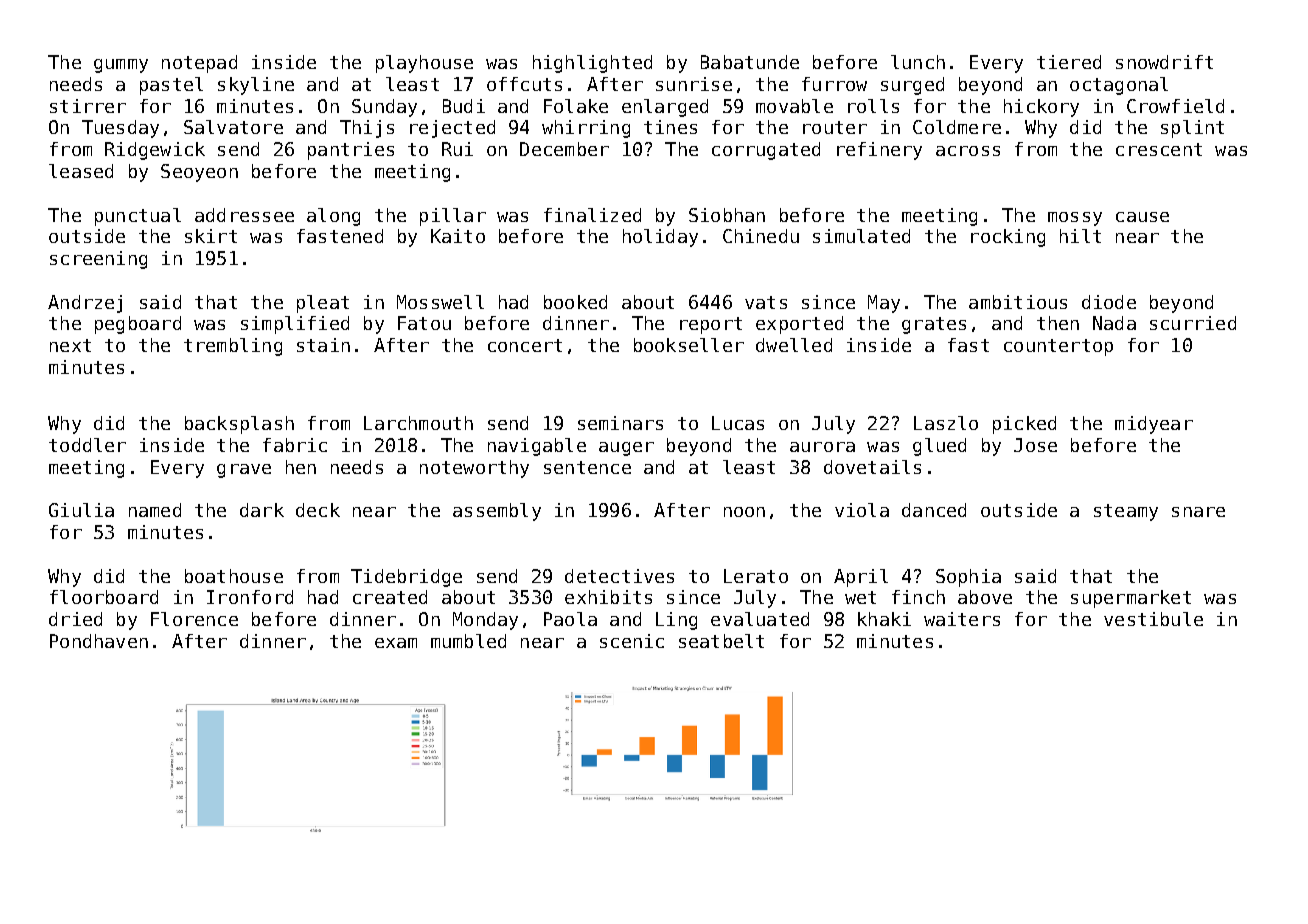  What do you see at coordinates (1069, 62) in the screenshot?
I see `tiered` at bounding box center [1069, 62].
